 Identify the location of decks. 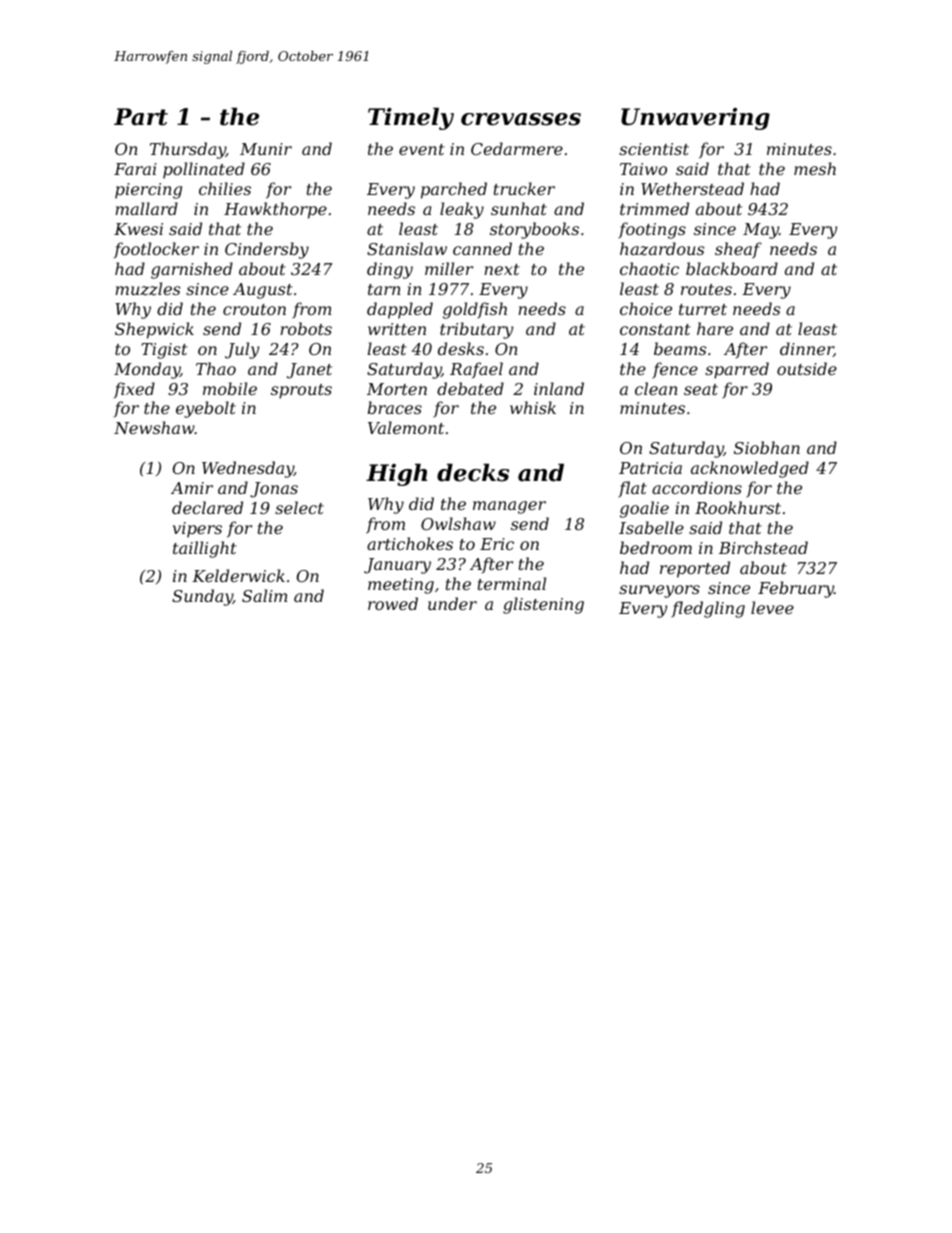
(473, 472).
